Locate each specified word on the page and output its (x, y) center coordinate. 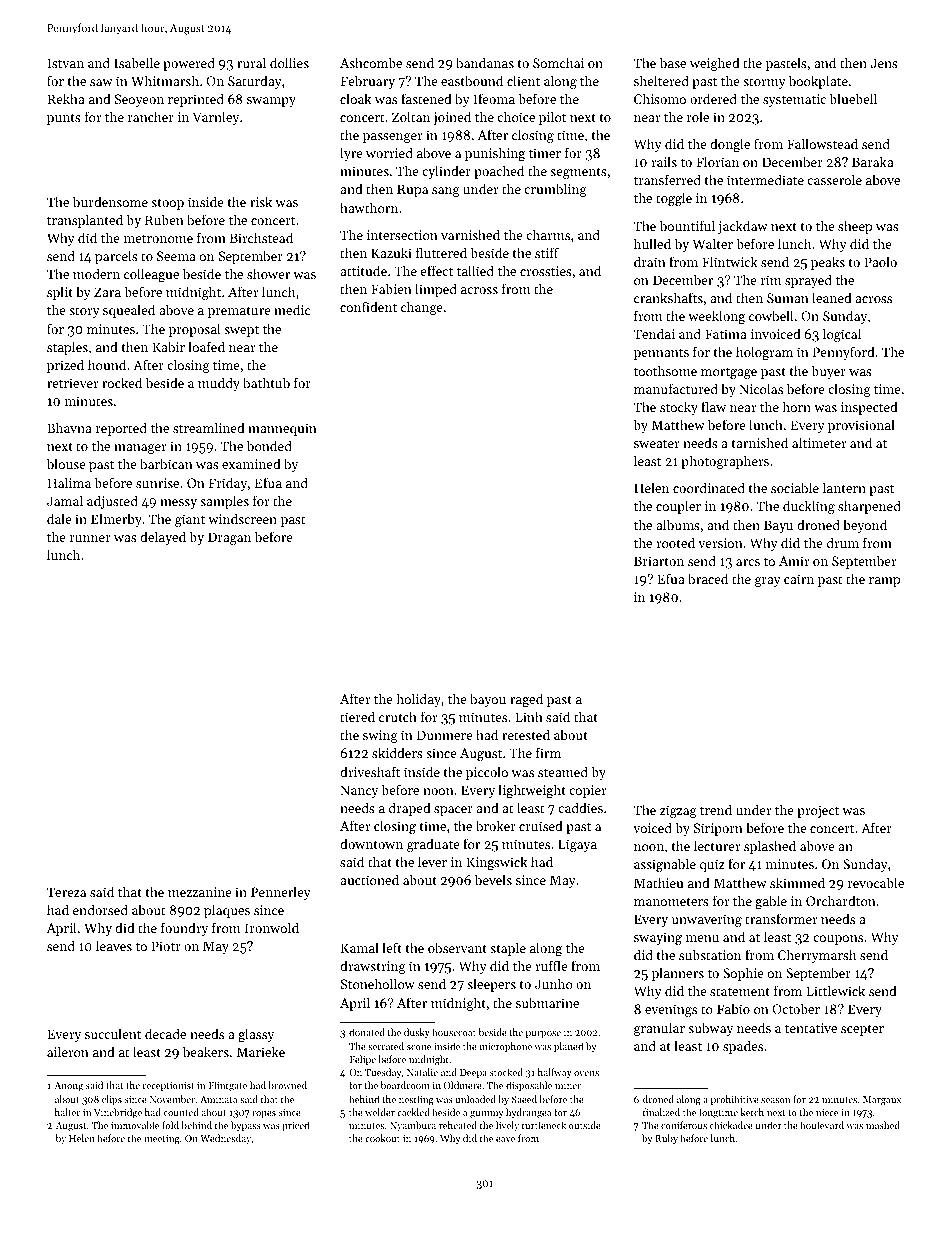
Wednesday (226, 1139)
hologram (764, 353)
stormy (764, 83)
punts (64, 119)
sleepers (491, 985)
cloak (355, 98)
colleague (151, 275)
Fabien (391, 288)
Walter (712, 243)
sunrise (157, 483)
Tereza (66, 892)
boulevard (822, 1125)
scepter (862, 1030)
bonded (269, 445)
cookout (382, 1138)
